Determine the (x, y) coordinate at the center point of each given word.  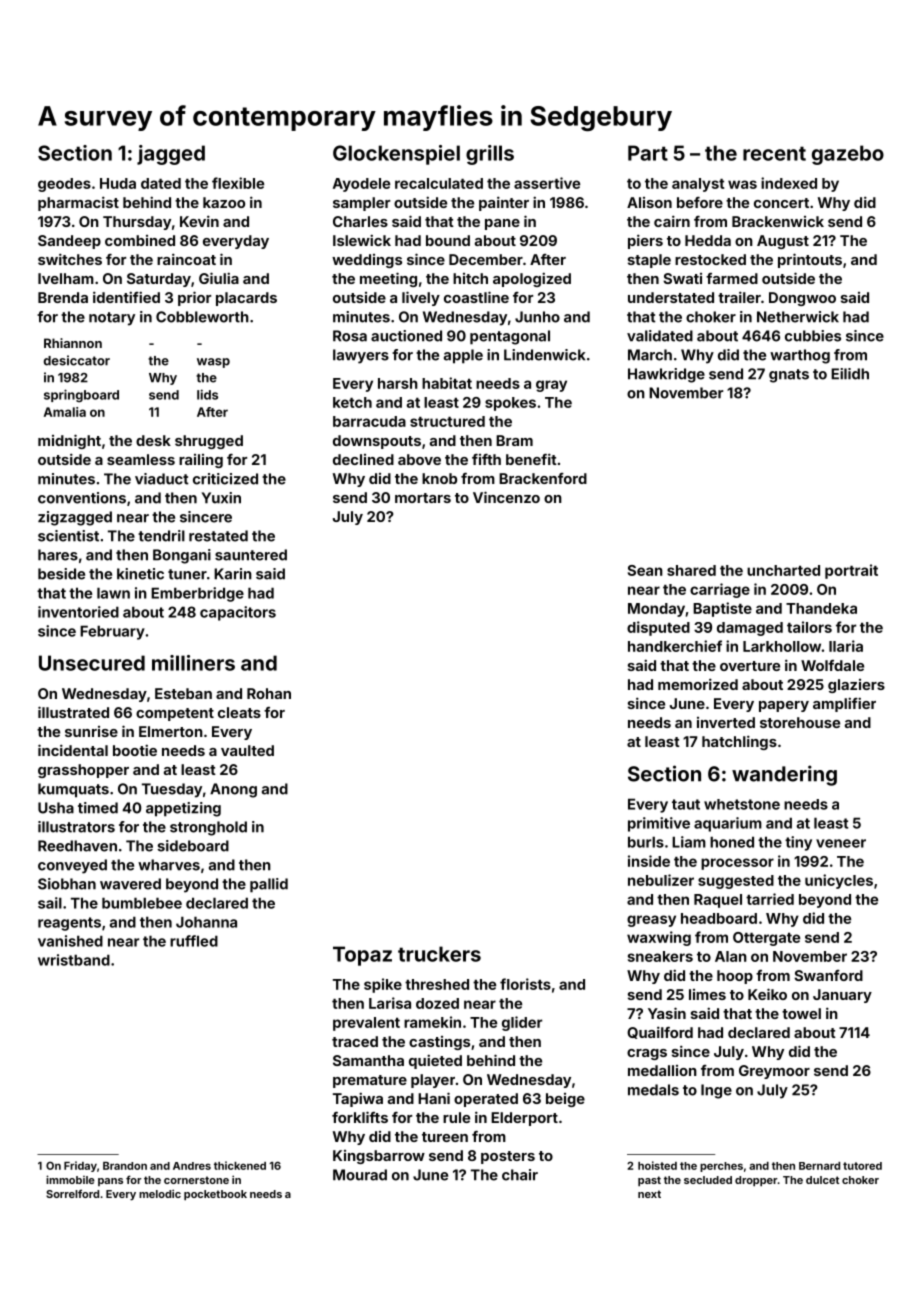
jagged (171, 155)
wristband (74, 960)
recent (774, 153)
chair (520, 1175)
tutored (862, 1166)
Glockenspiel (396, 155)
